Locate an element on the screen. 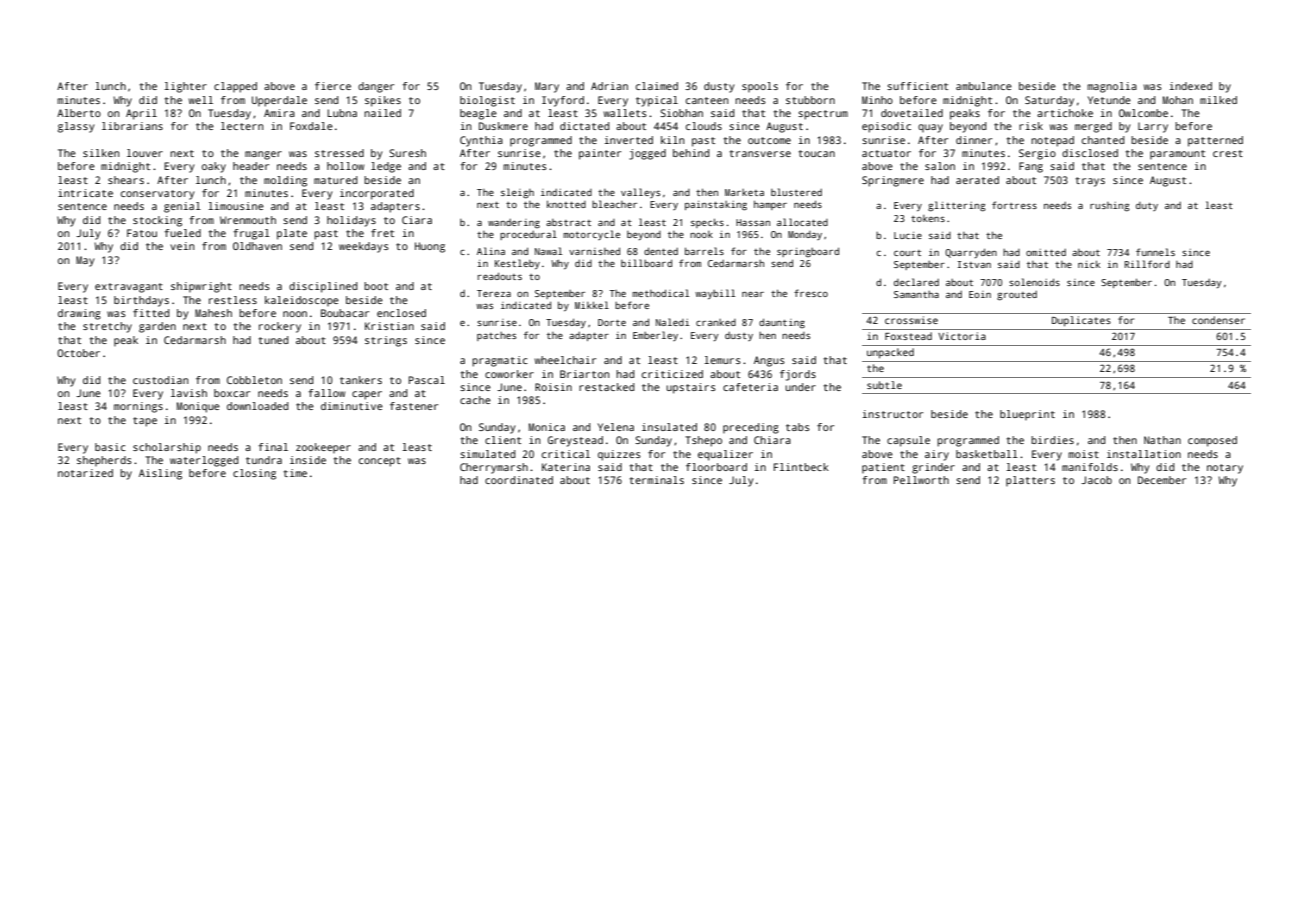  indexed is located at coordinates (1190, 86).
